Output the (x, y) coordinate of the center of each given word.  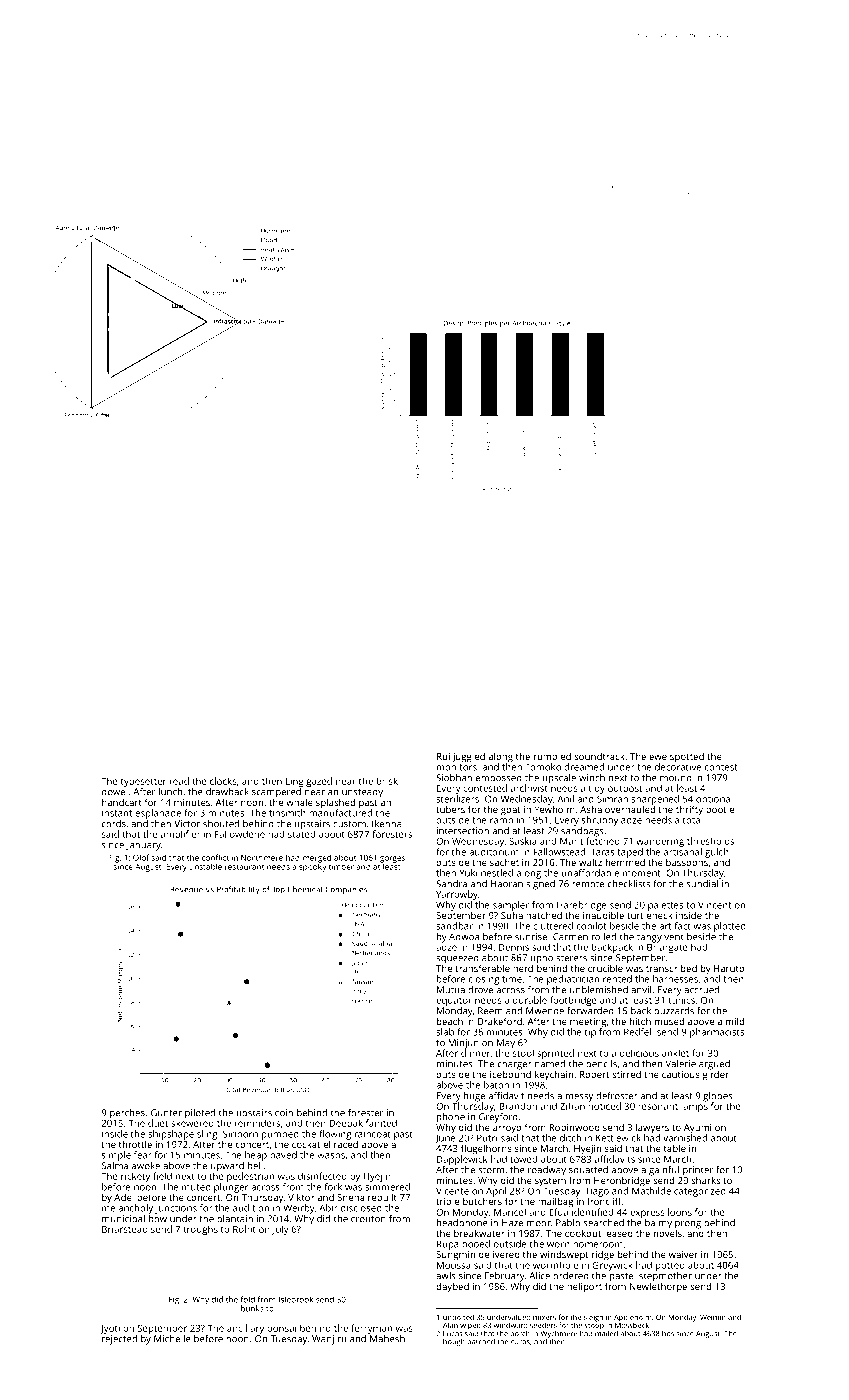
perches (127, 1114)
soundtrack (599, 756)
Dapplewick (462, 1160)
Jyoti (110, 1329)
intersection (463, 831)
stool (523, 1053)
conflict (215, 857)
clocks (223, 781)
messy (579, 1098)
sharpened (655, 800)
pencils (601, 1064)
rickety (135, 1177)
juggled (469, 757)
